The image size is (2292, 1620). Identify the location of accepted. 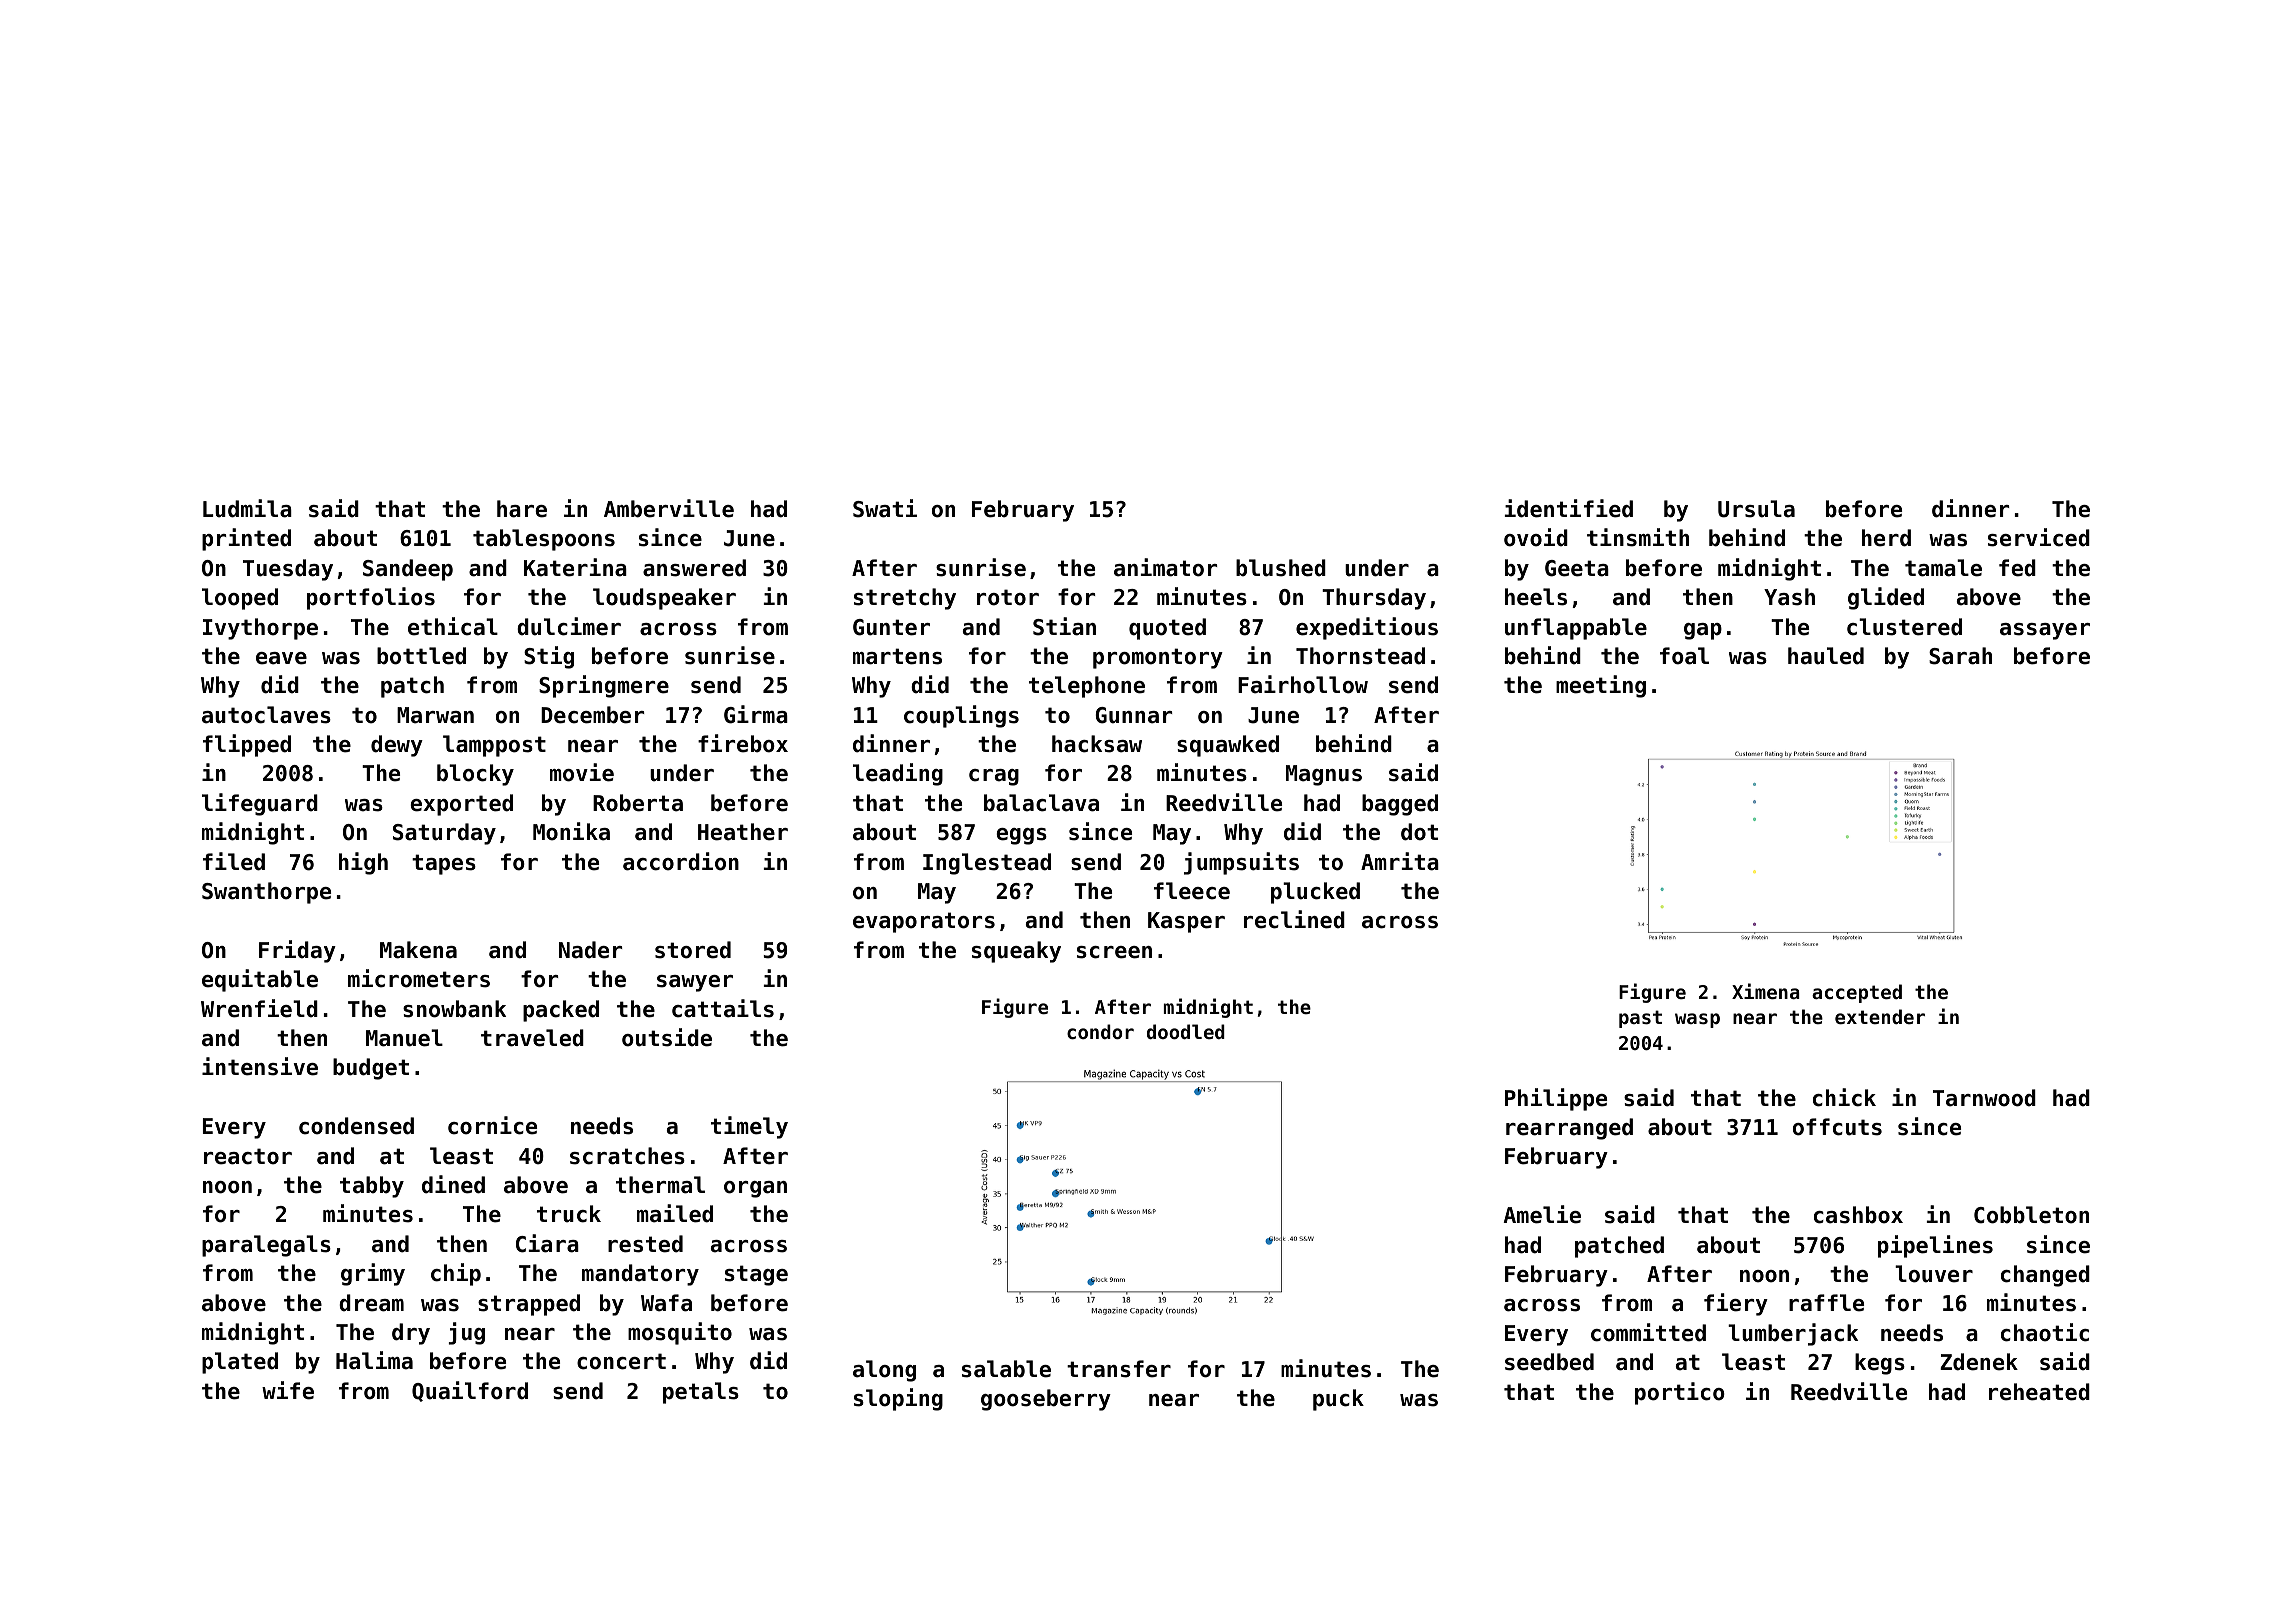
(1857, 993).
